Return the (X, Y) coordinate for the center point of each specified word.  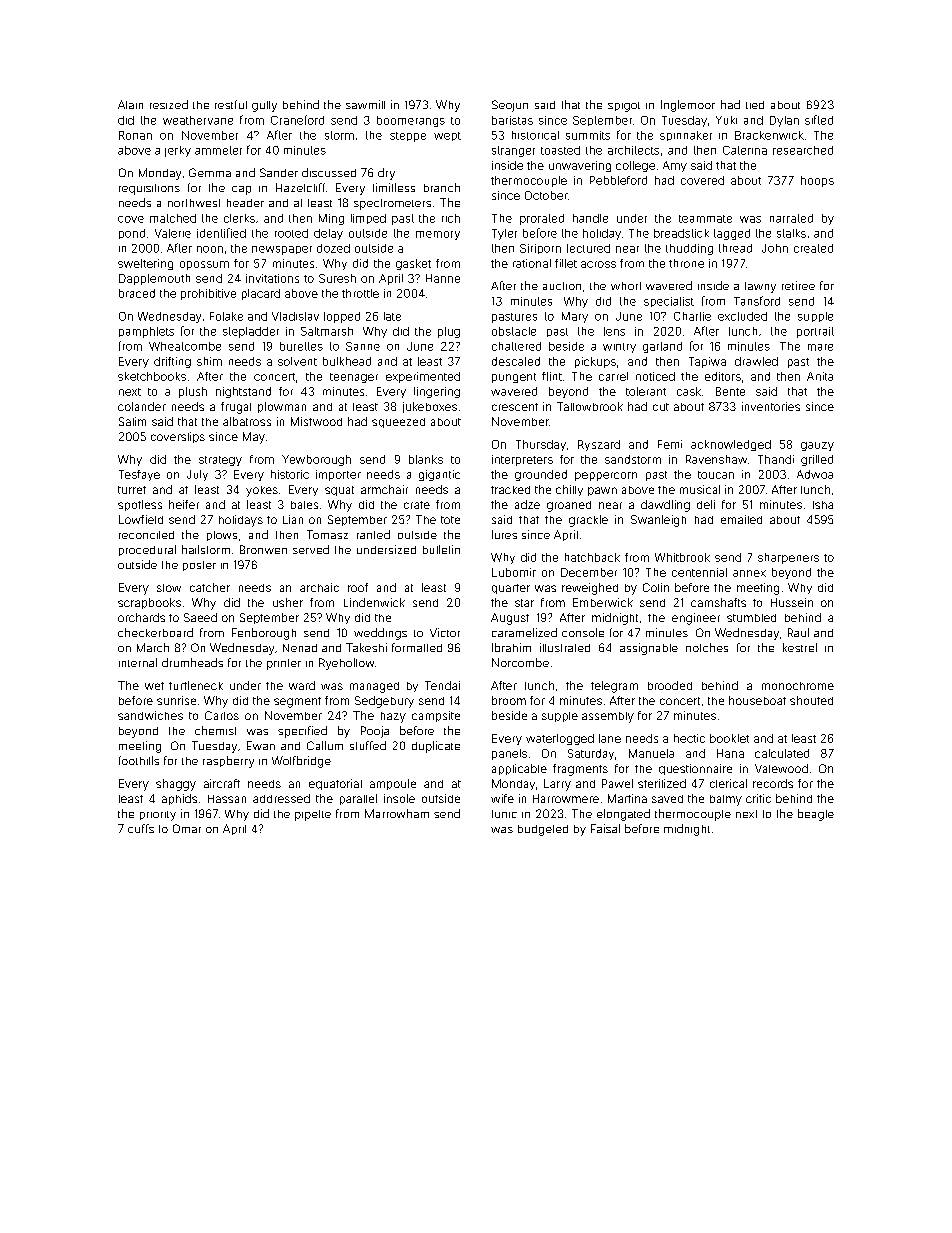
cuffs (141, 828)
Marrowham (397, 813)
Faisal (605, 828)
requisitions (149, 189)
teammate (705, 219)
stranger (513, 151)
